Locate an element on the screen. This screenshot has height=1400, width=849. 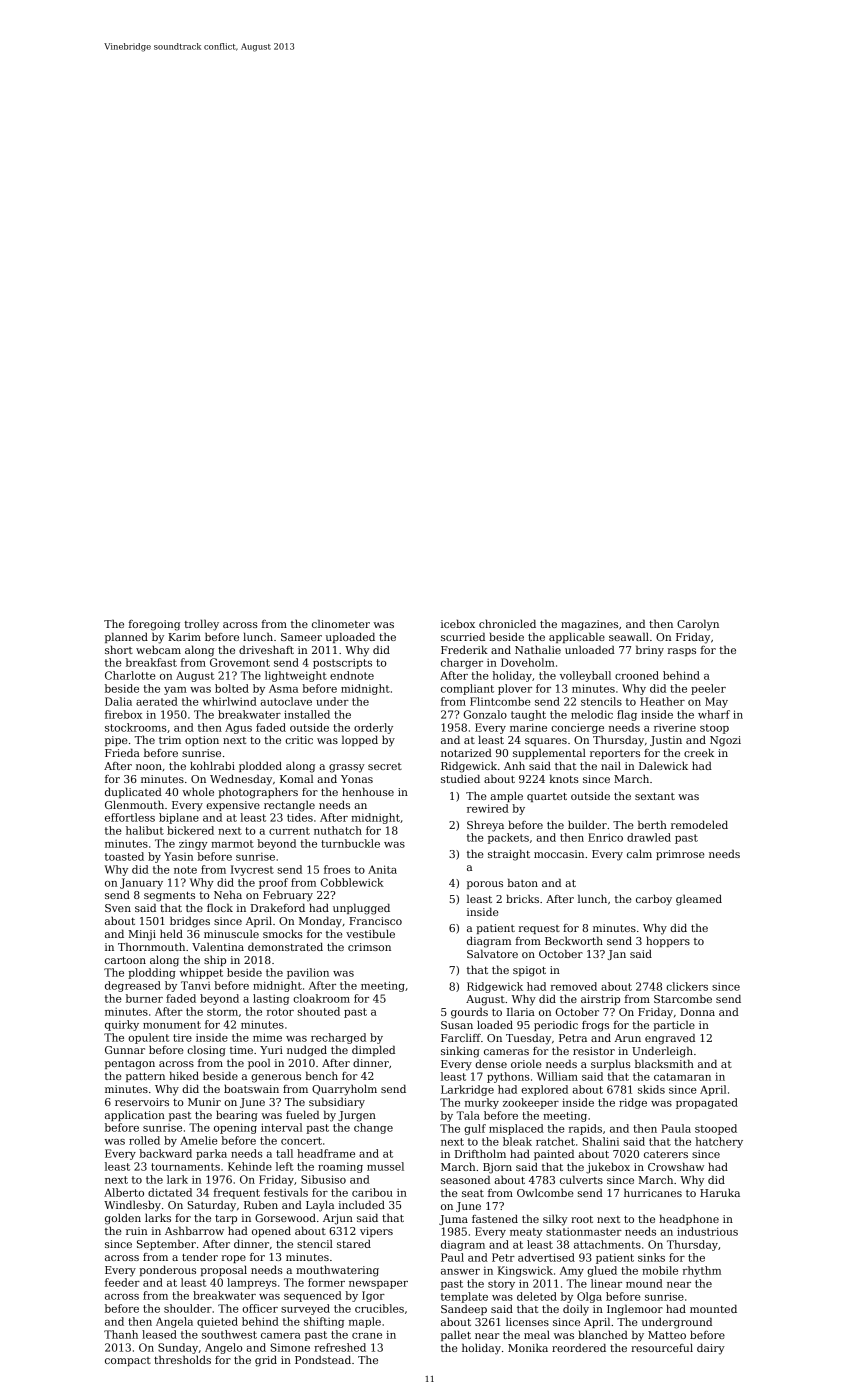
Haruka is located at coordinates (720, 1193).
